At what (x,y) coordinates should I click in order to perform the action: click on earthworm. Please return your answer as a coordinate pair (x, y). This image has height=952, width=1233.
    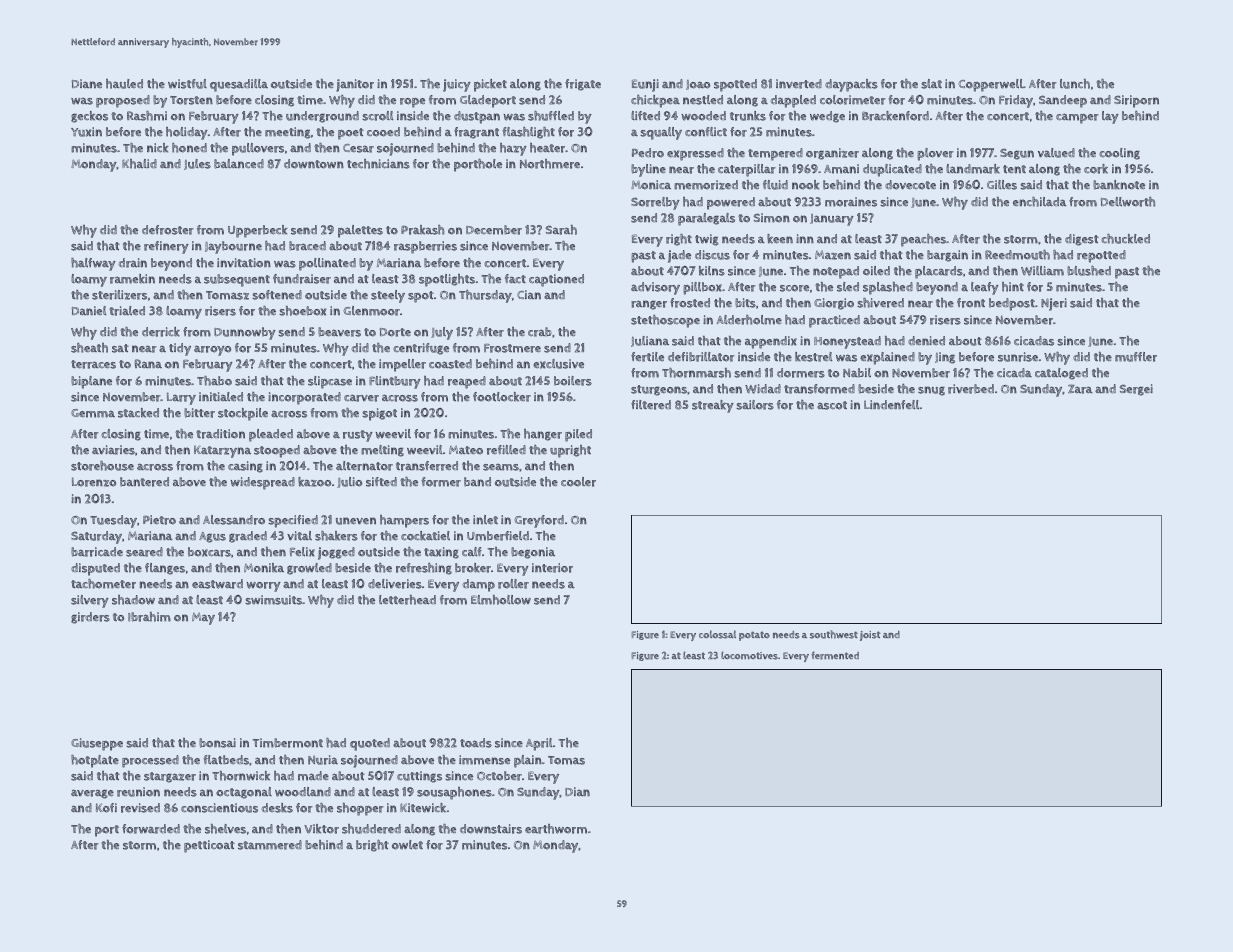
    Looking at the image, I should click on (556, 829).
